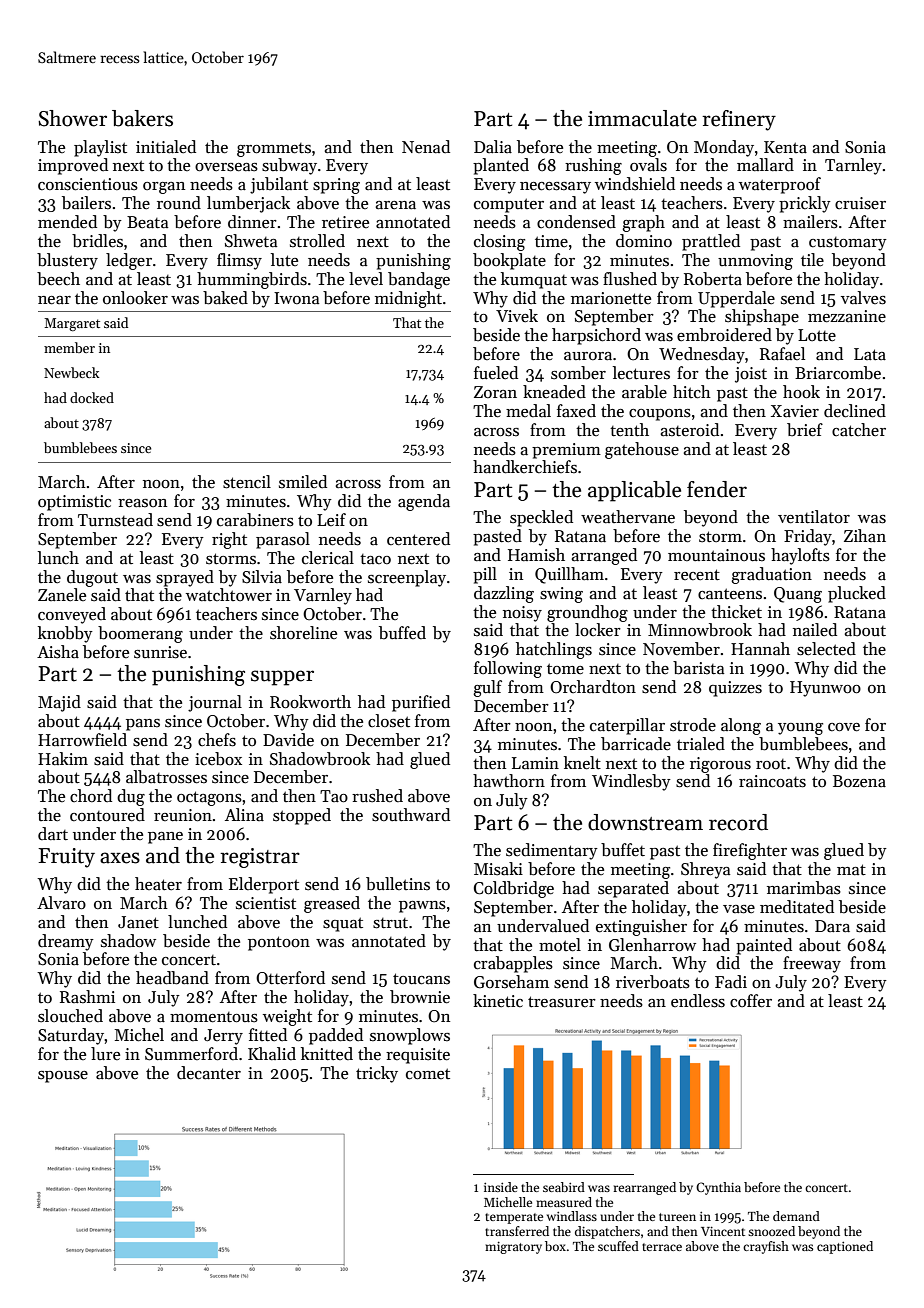  What do you see at coordinates (73, 166) in the screenshot?
I see `improved` at bounding box center [73, 166].
